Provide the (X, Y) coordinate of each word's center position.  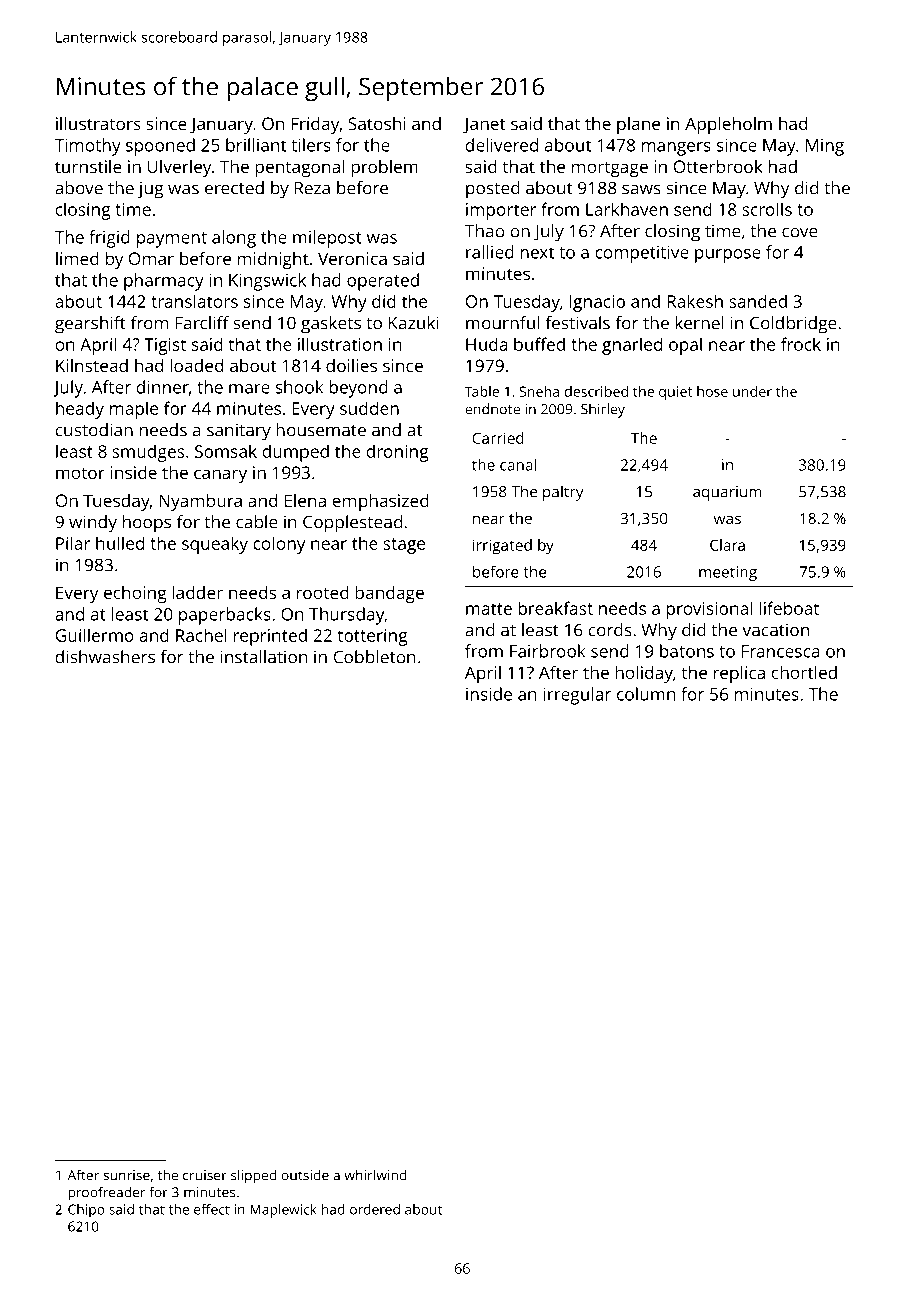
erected (234, 188)
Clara (727, 545)
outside (305, 1175)
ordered (375, 1209)
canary (220, 476)
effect (212, 1209)
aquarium (727, 493)
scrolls (767, 209)
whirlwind (375, 1175)
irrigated (502, 547)
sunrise (126, 1175)
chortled (804, 672)
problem (384, 168)
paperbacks (225, 616)
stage (404, 546)
